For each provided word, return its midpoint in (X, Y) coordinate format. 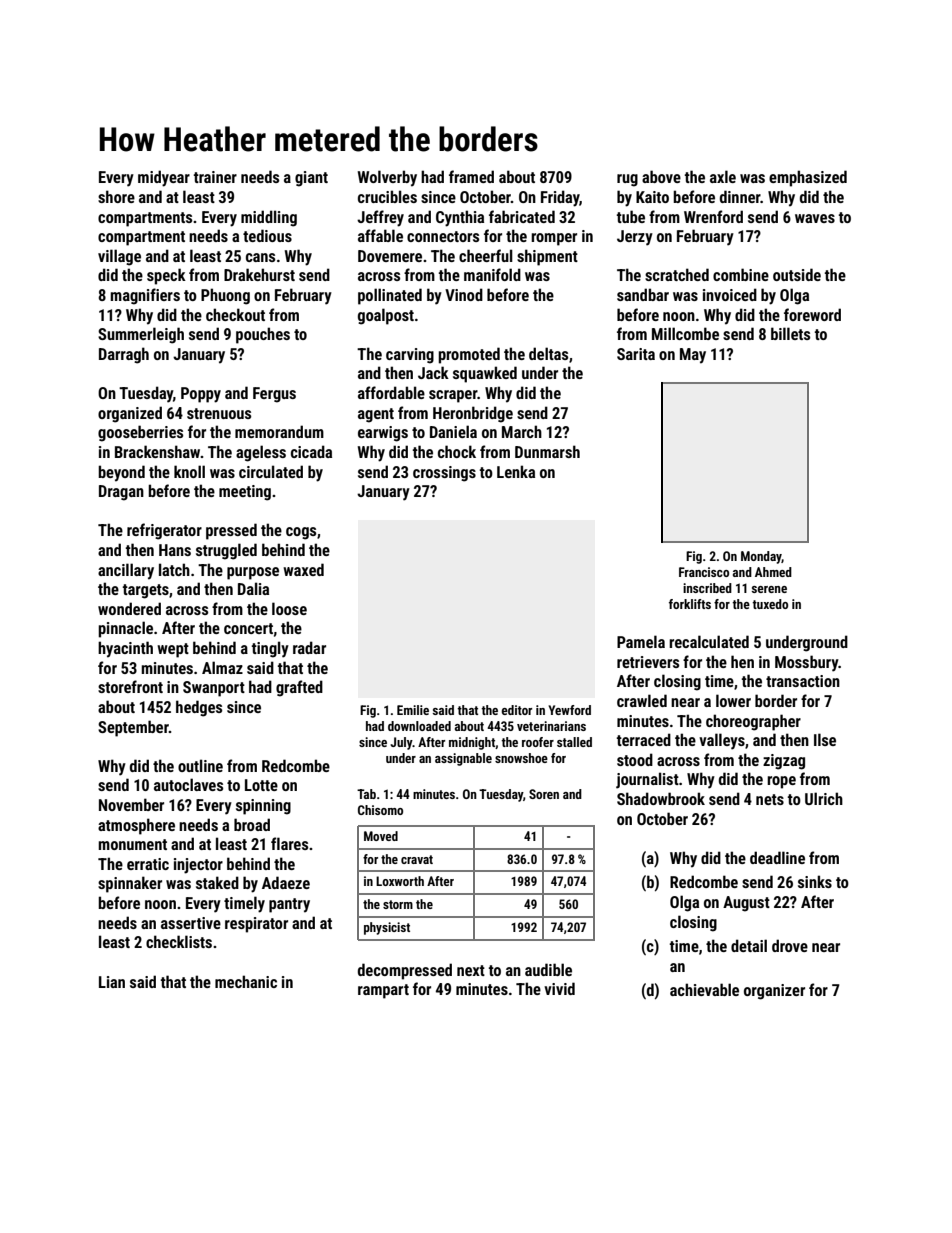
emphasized (808, 178)
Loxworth (400, 881)
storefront (130, 686)
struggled (226, 551)
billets (790, 333)
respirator (256, 925)
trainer (215, 177)
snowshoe (521, 758)
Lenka (516, 471)
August (746, 904)
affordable (391, 392)
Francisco (704, 572)
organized (130, 414)
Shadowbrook (661, 798)
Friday (560, 198)
